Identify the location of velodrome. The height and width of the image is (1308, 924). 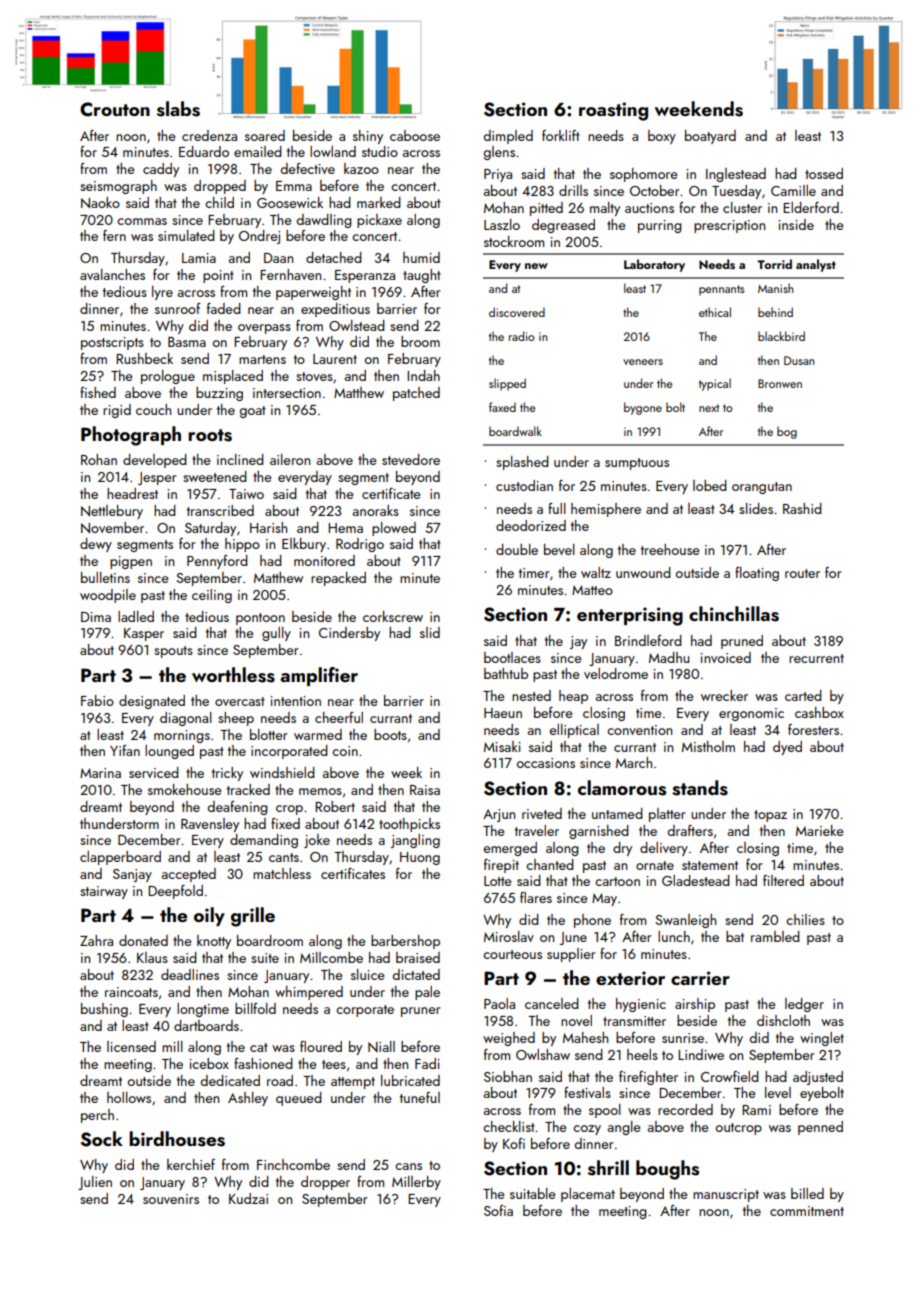
(616, 673).
